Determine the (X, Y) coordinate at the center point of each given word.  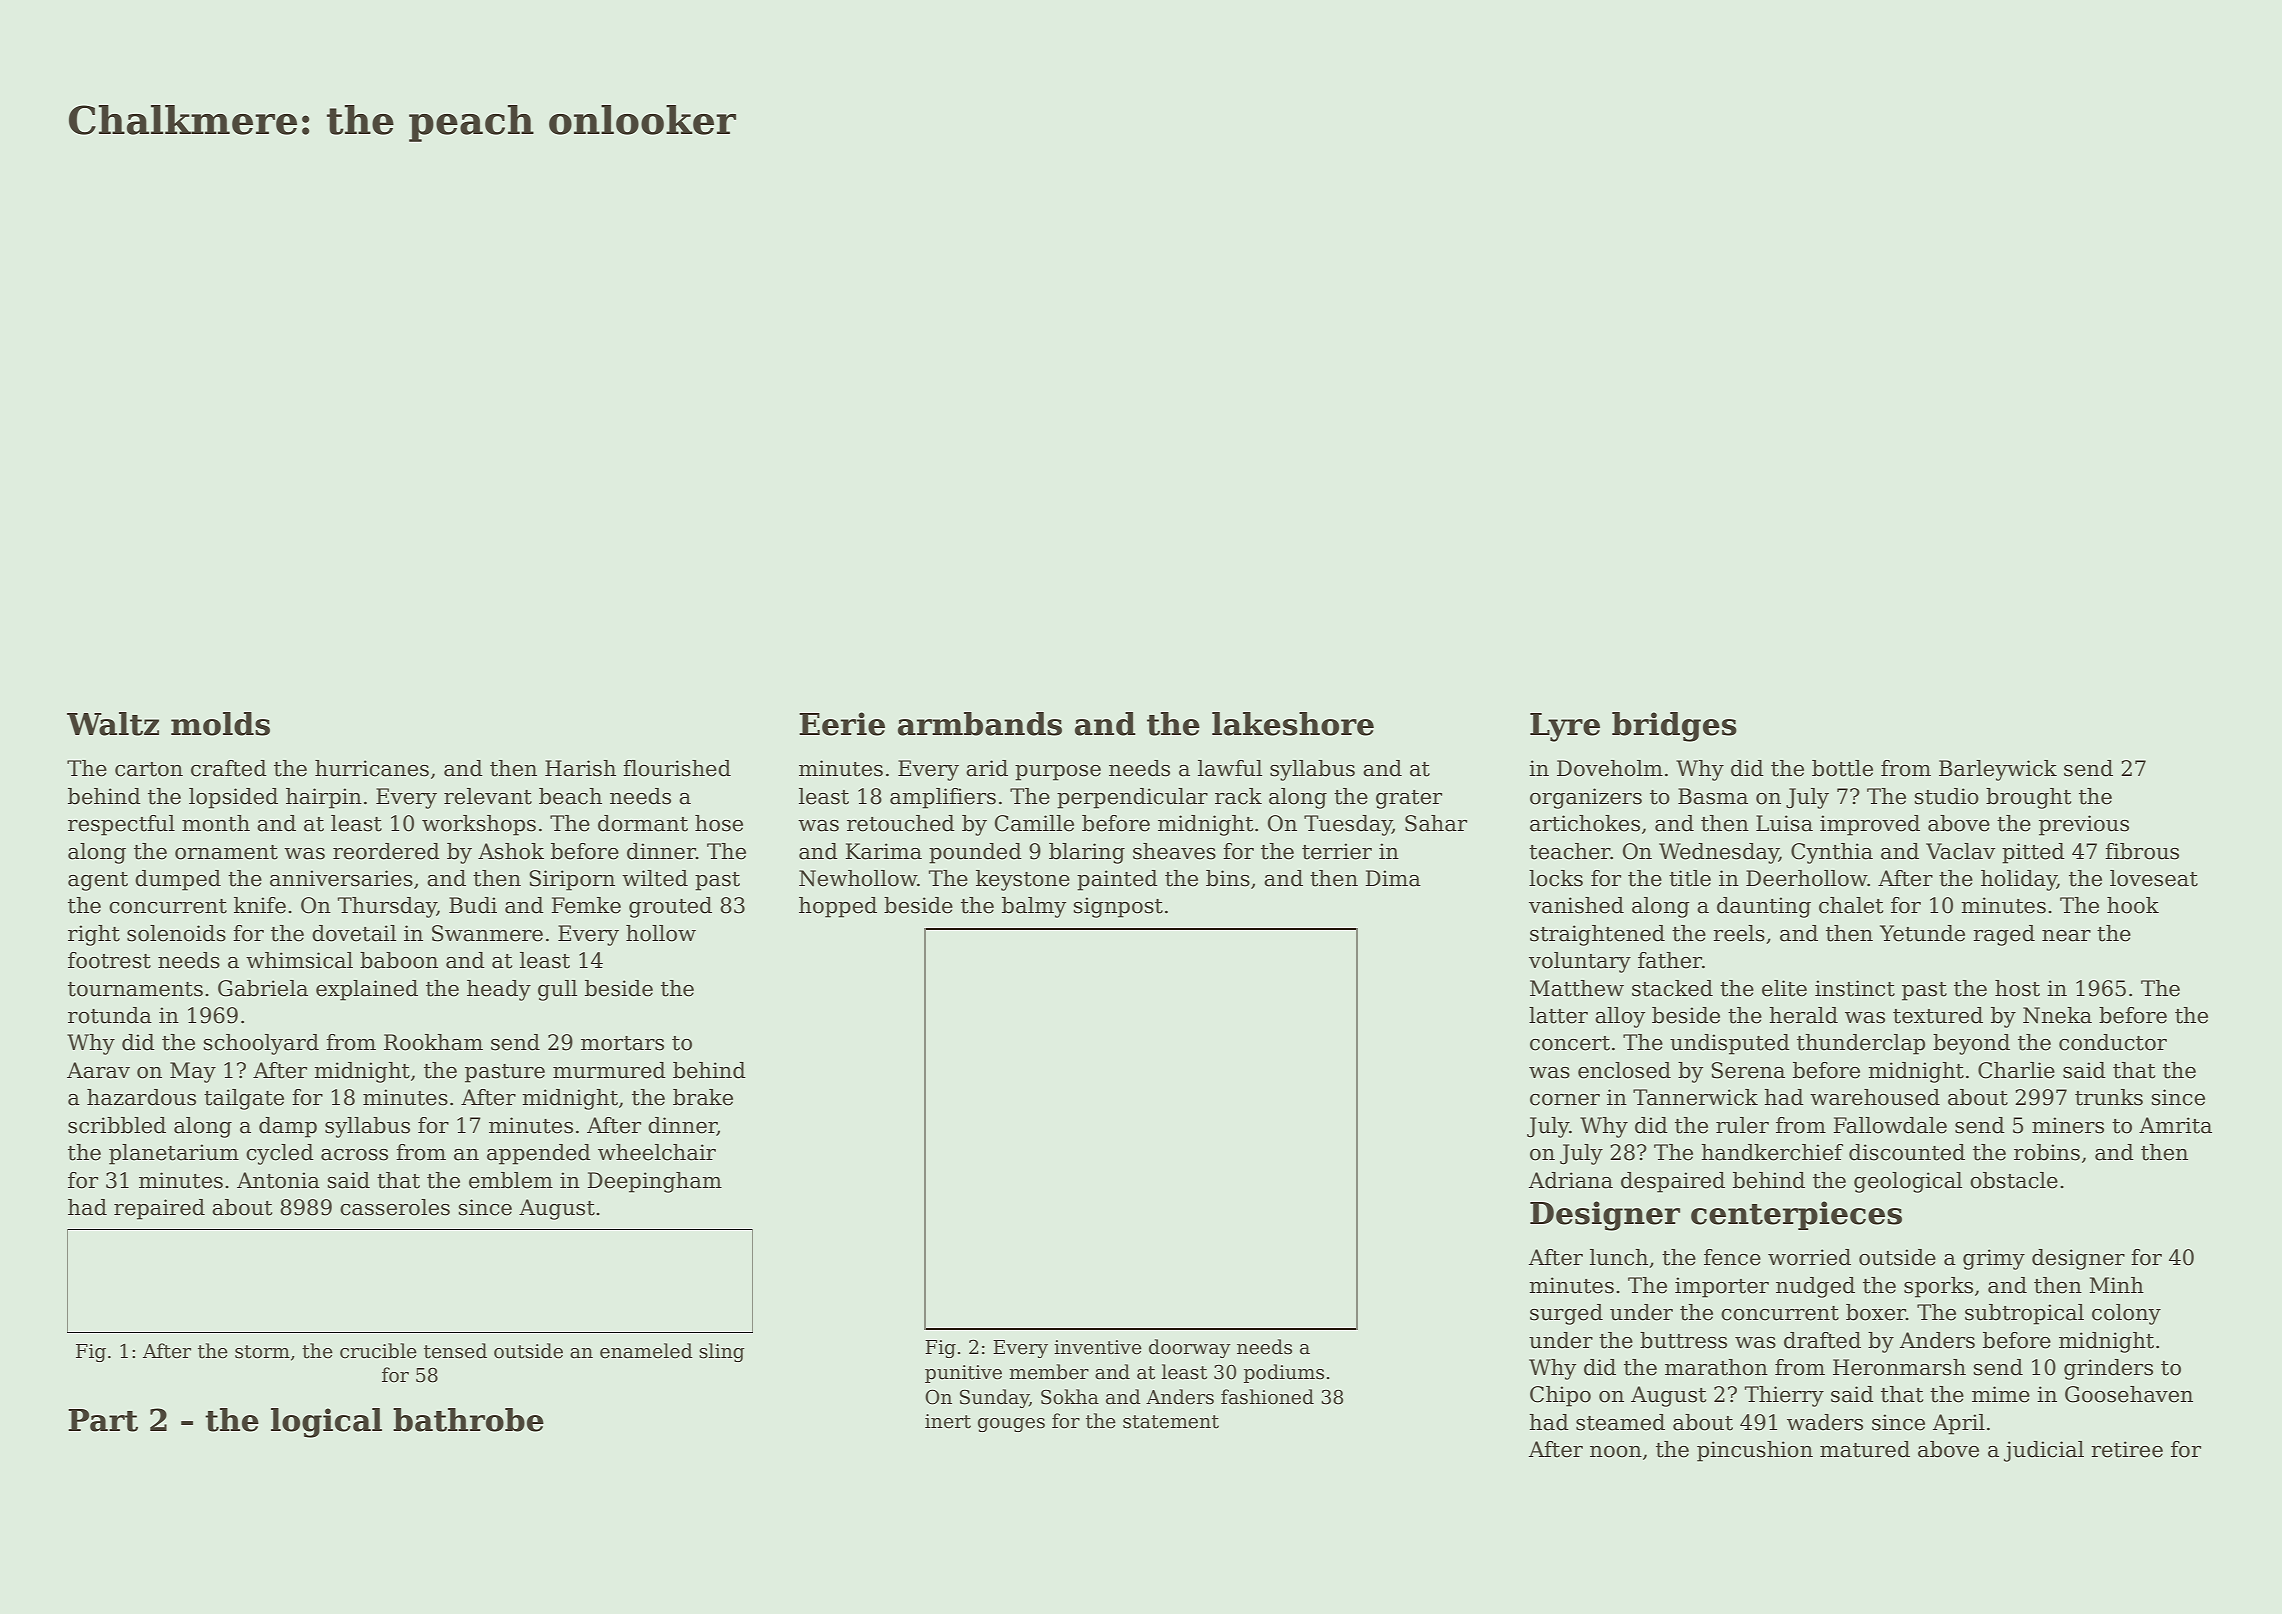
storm (262, 1352)
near (2066, 936)
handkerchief (1772, 1152)
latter (1558, 1015)
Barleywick (1998, 770)
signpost (1118, 907)
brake (703, 1097)
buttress (1683, 1340)
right (94, 935)
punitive (963, 1374)
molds (220, 724)
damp (288, 1127)
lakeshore (1293, 724)
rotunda (110, 1015)
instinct (1855, 988)
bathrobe (468, 1420)
